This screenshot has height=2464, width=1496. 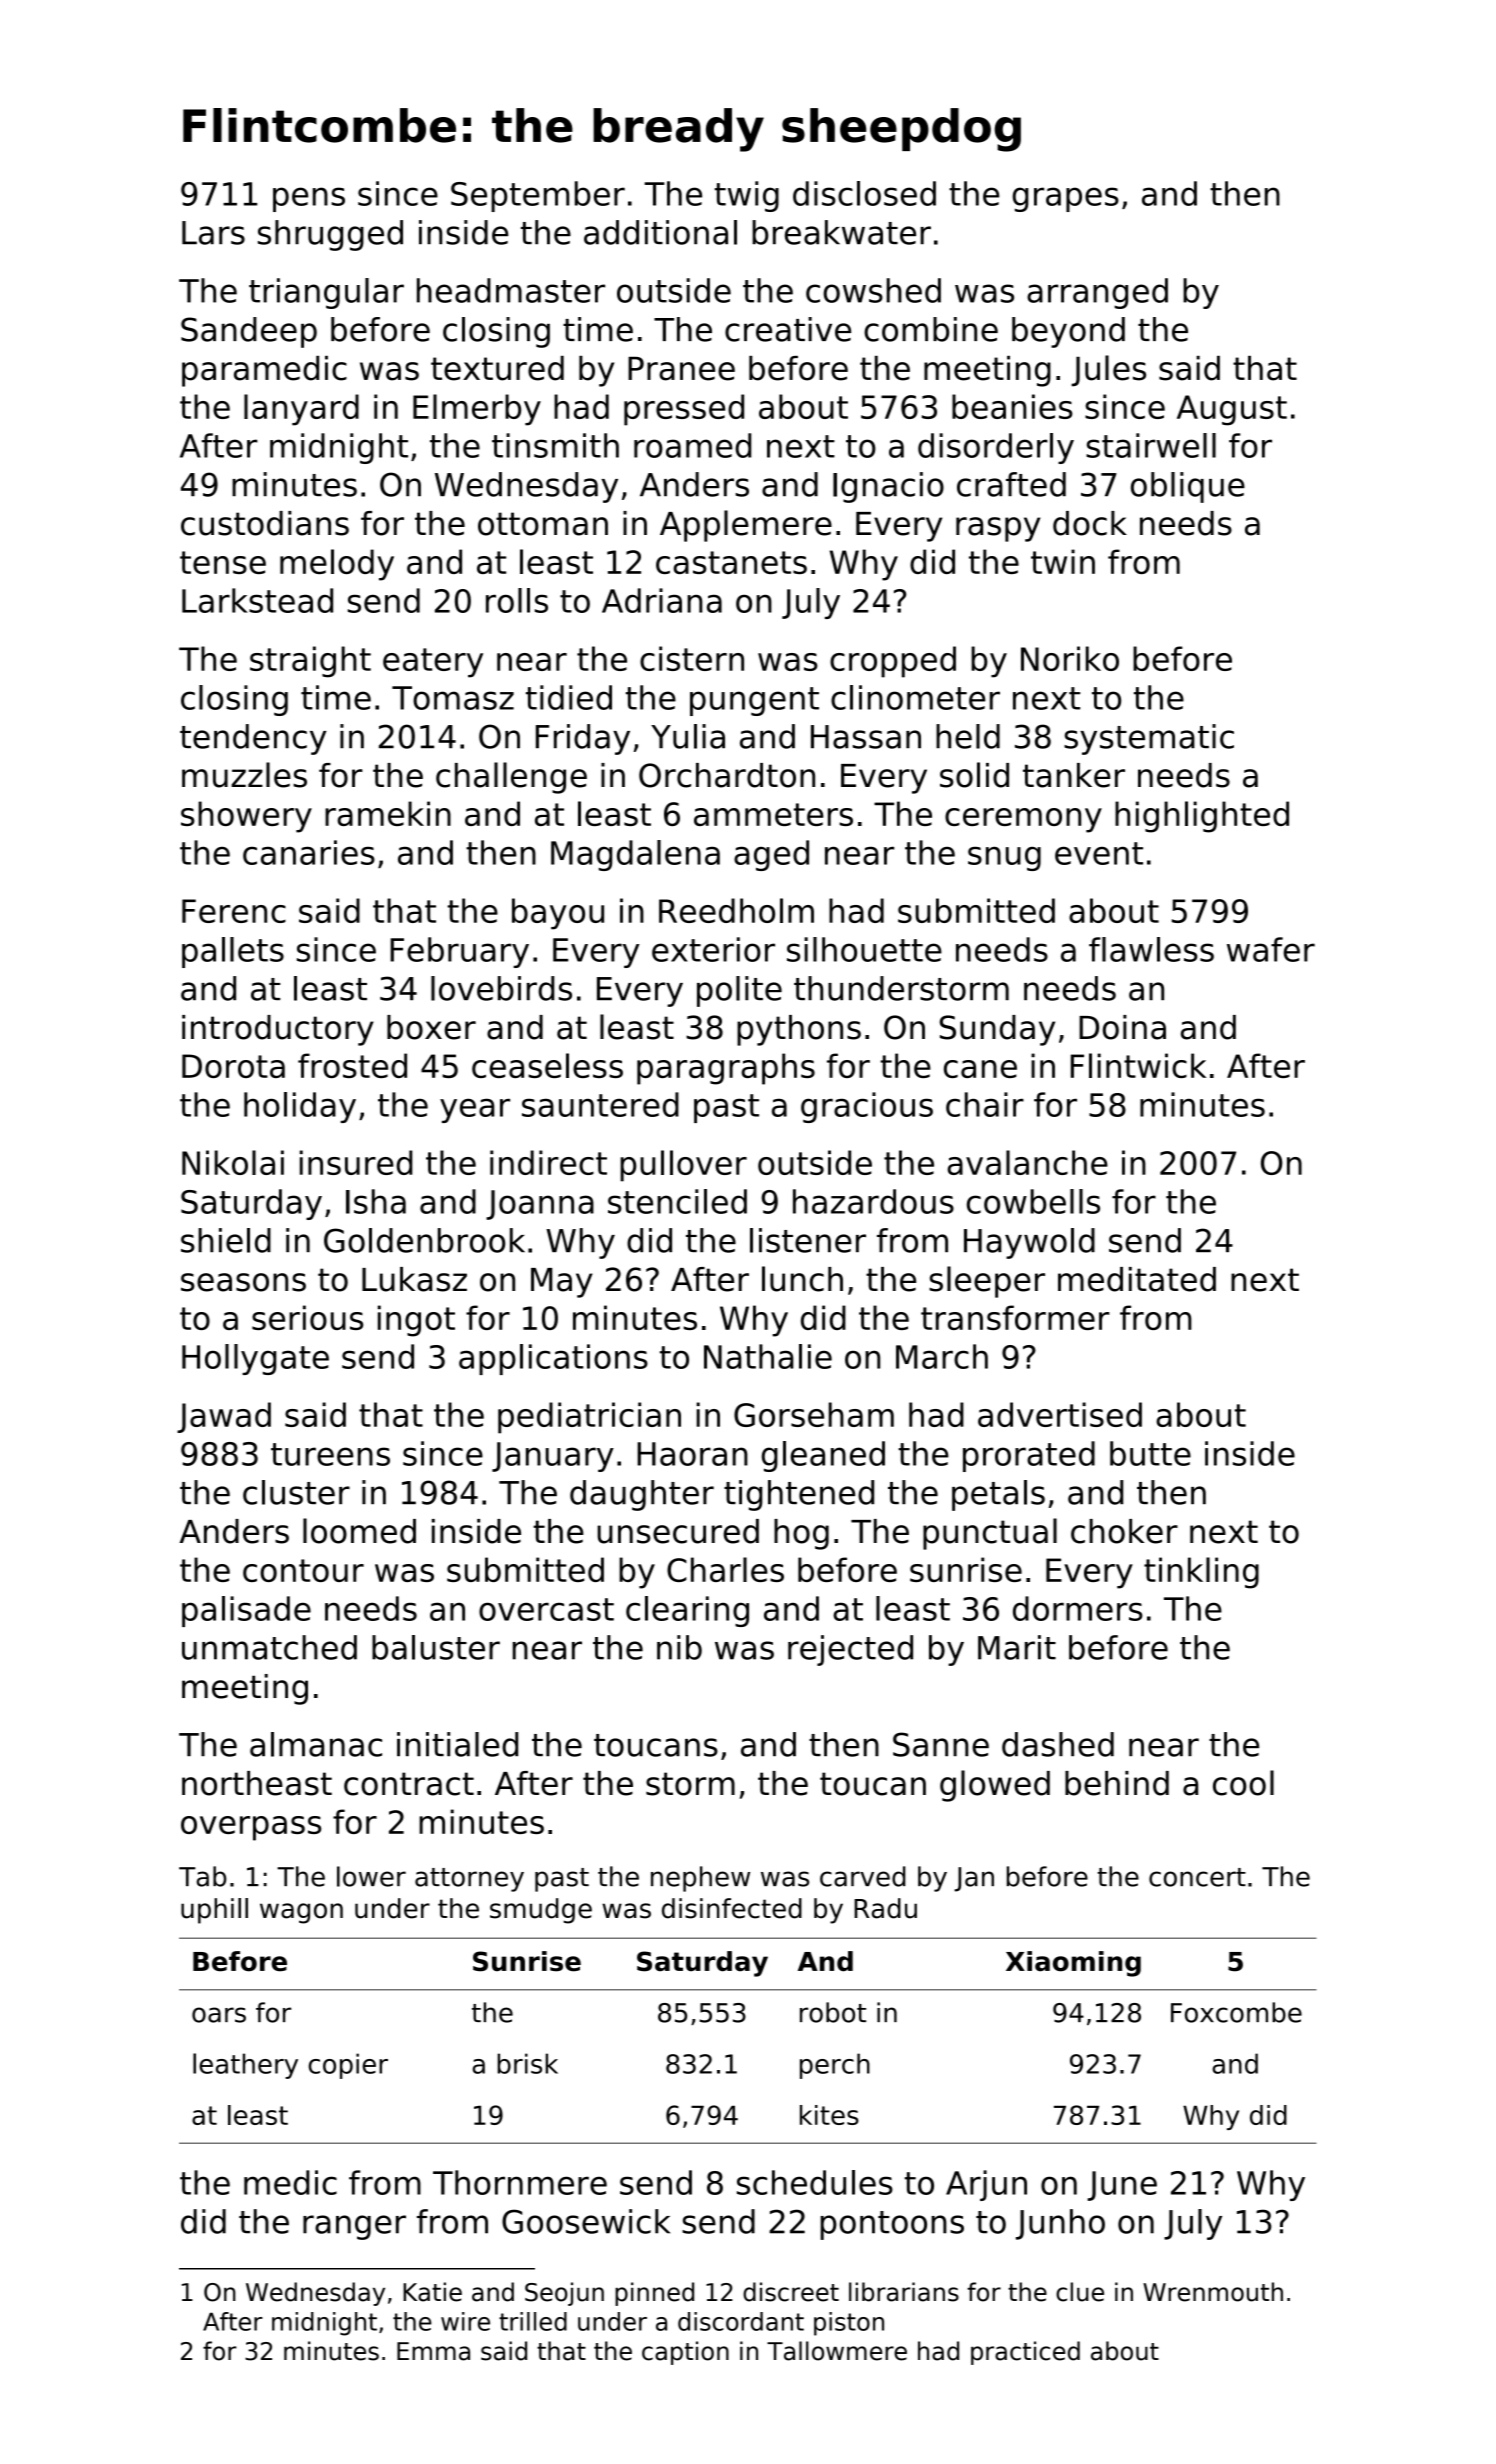 I want to click on highlighted, so click(x=1202, y=817).
